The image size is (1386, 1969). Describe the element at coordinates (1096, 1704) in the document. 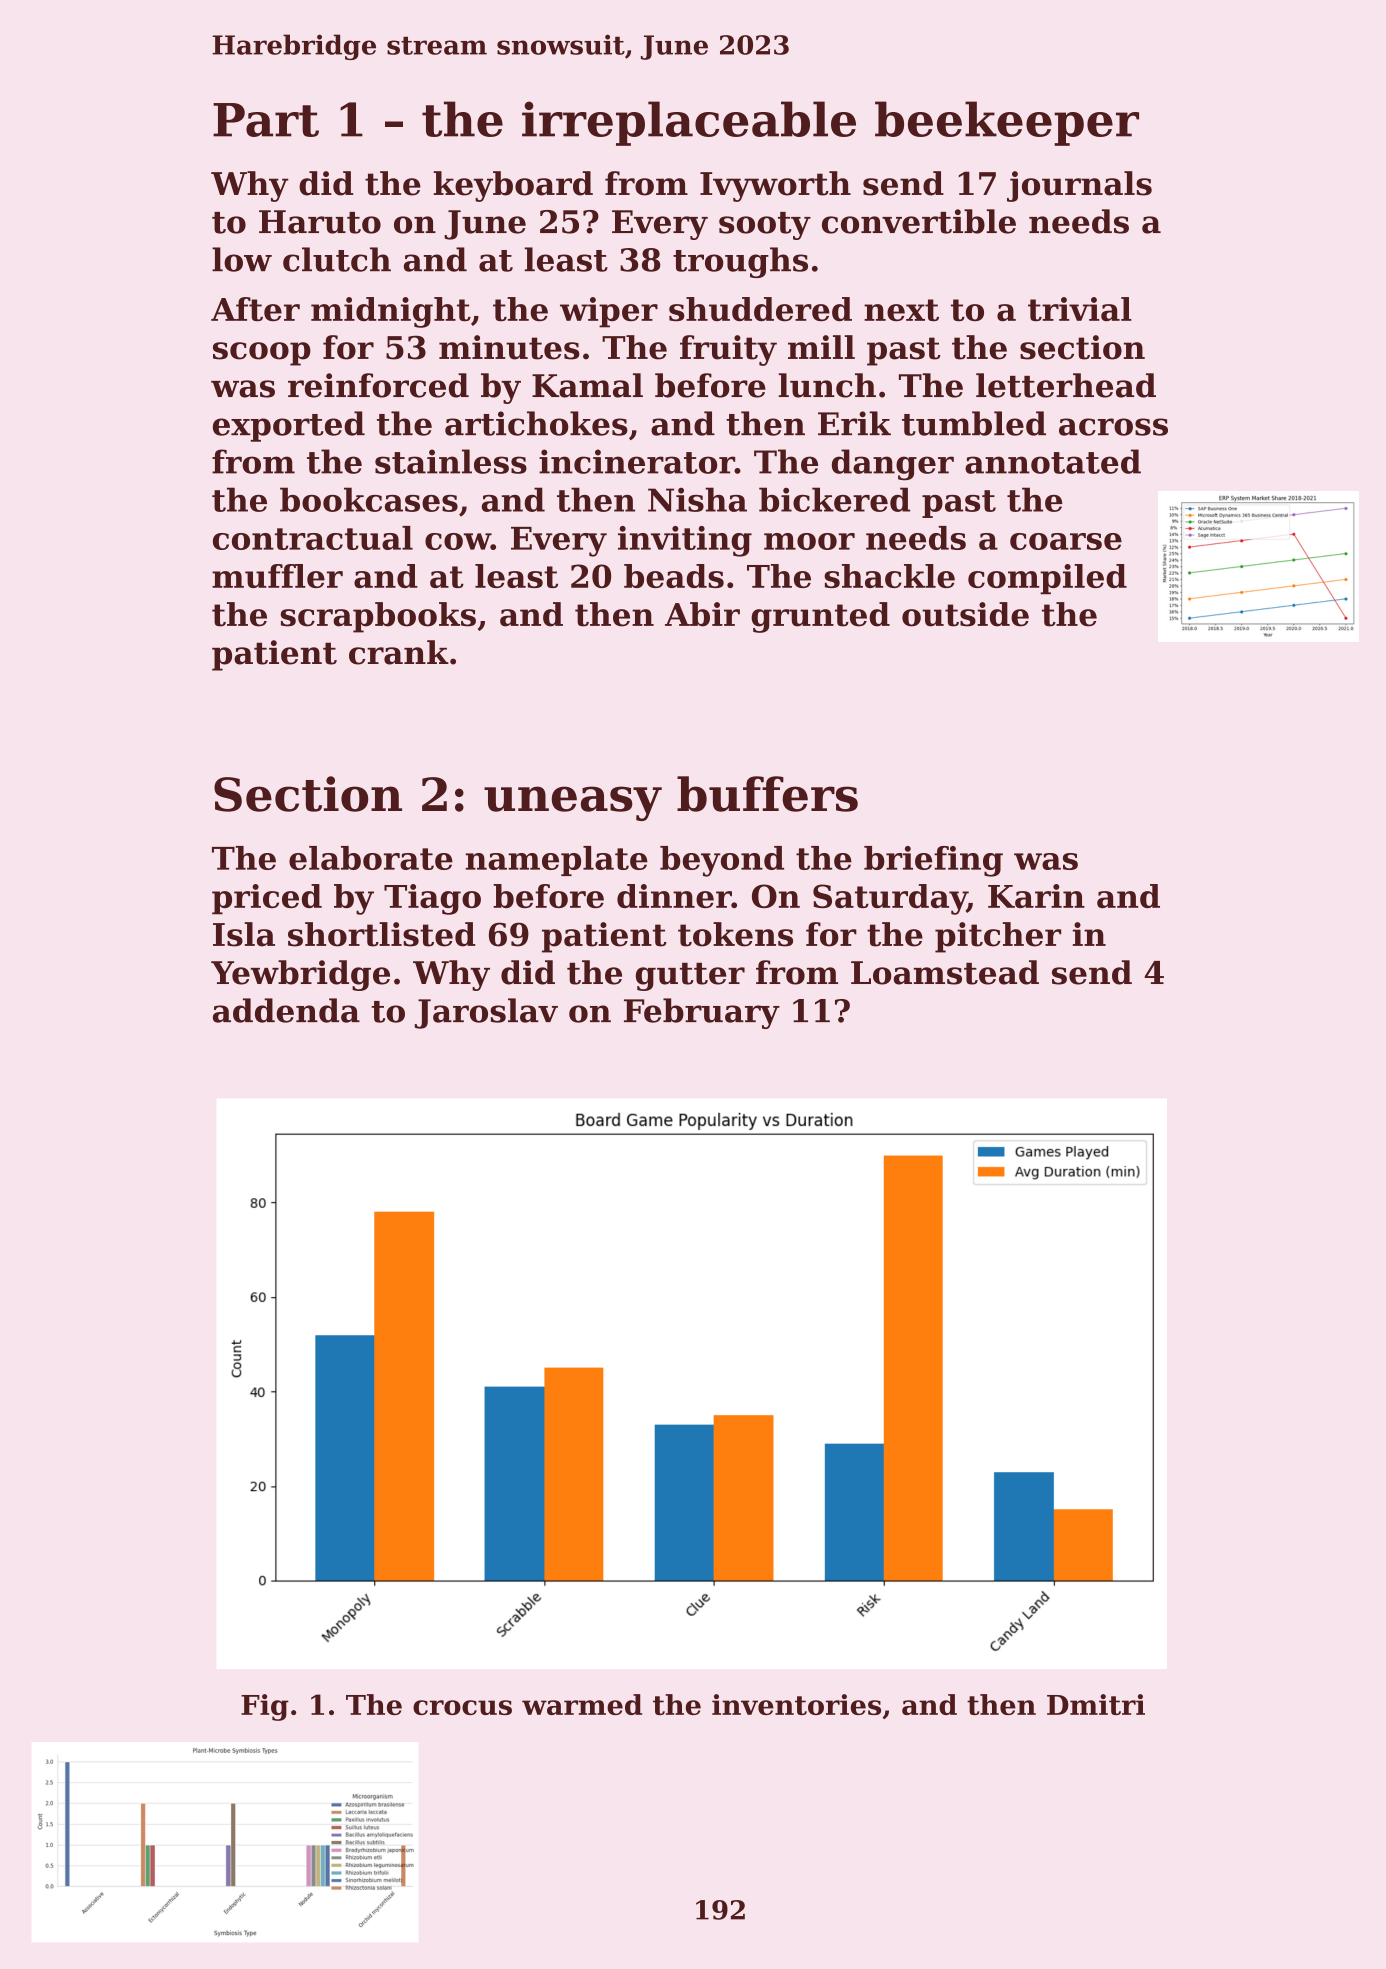

I see `Dmitri` at that location.
